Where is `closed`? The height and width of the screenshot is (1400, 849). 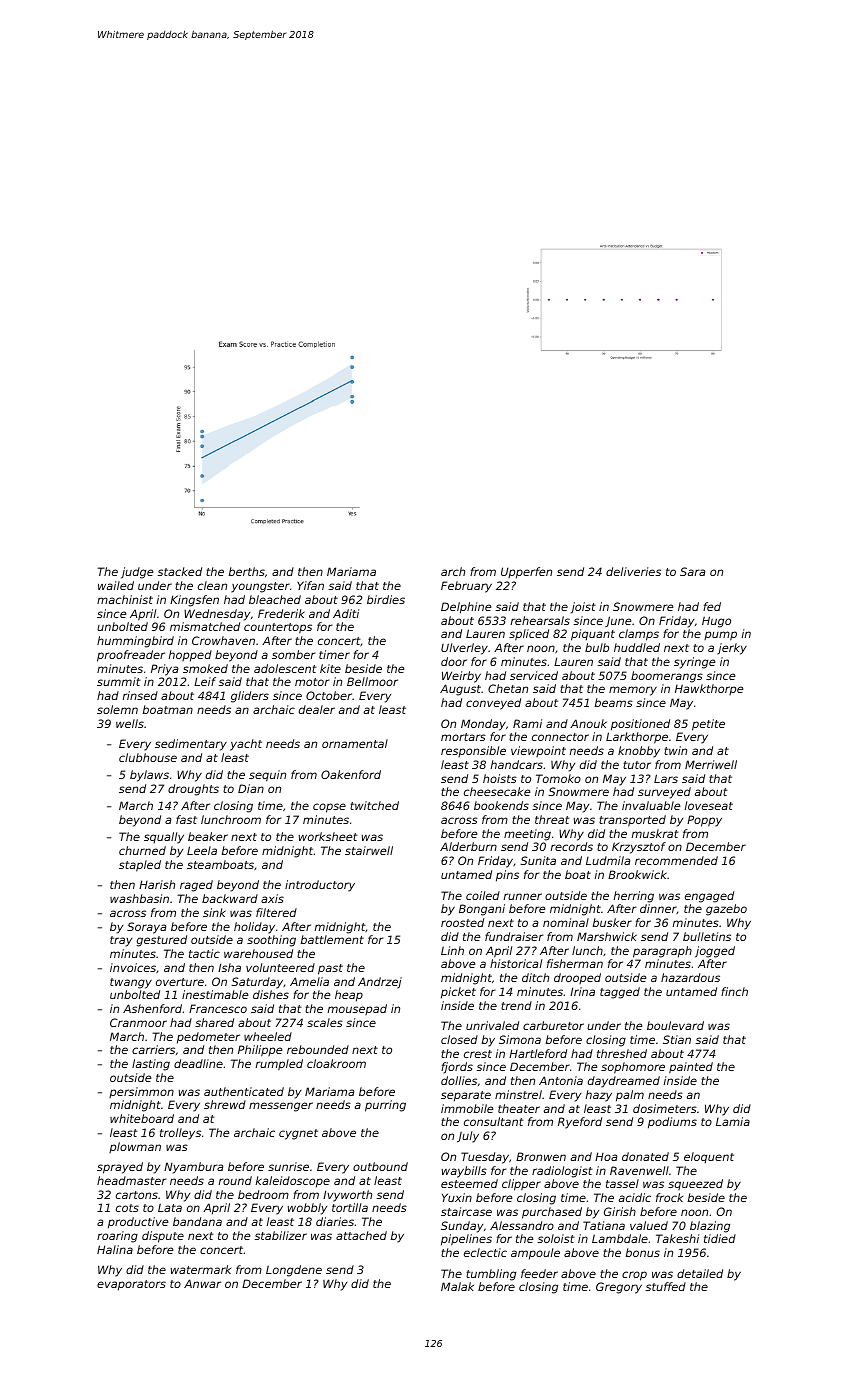
closed is located at coordinates (459, 1039).
